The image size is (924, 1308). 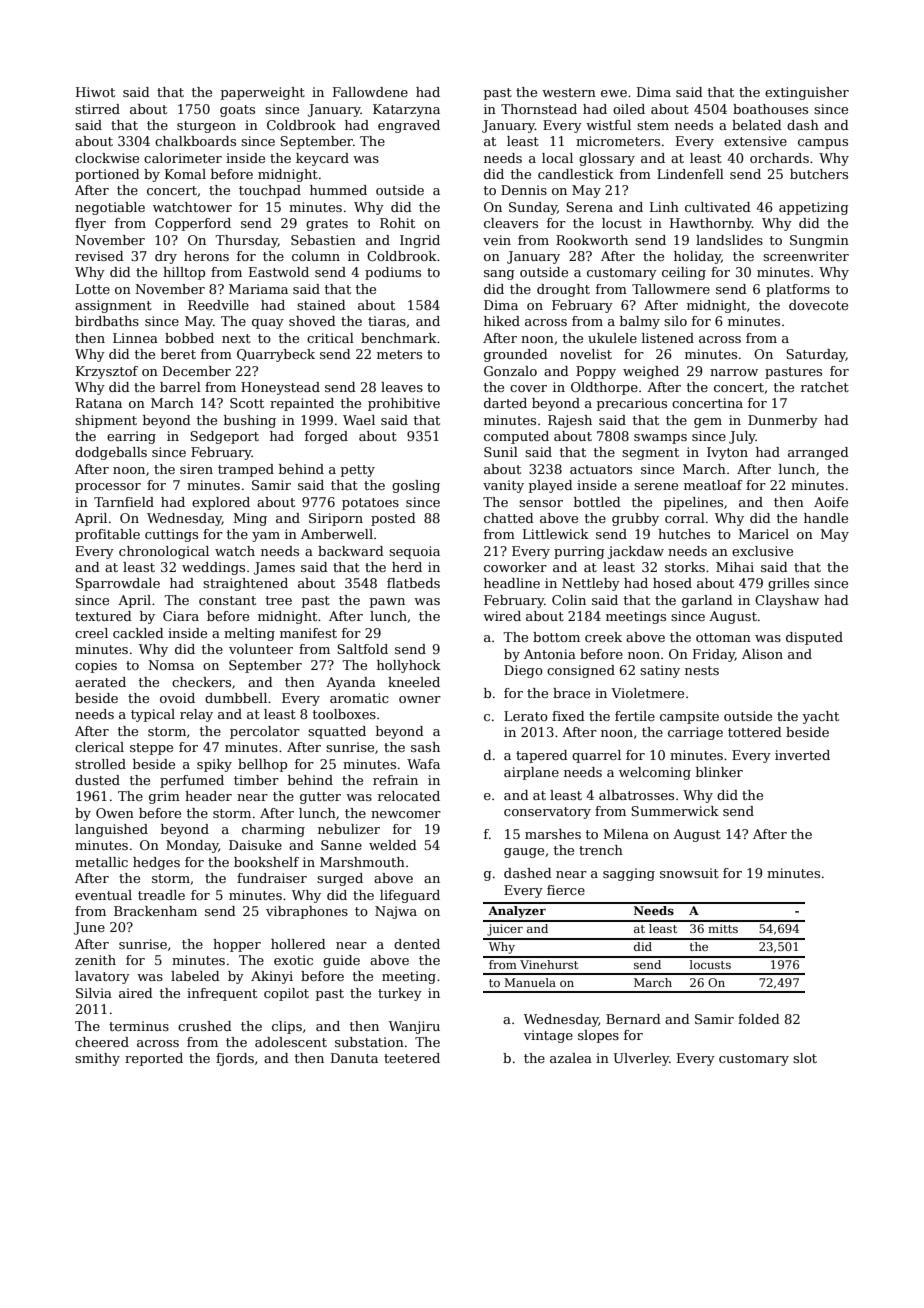 I want to click on adolescent, so click(x=291, y=1042).
